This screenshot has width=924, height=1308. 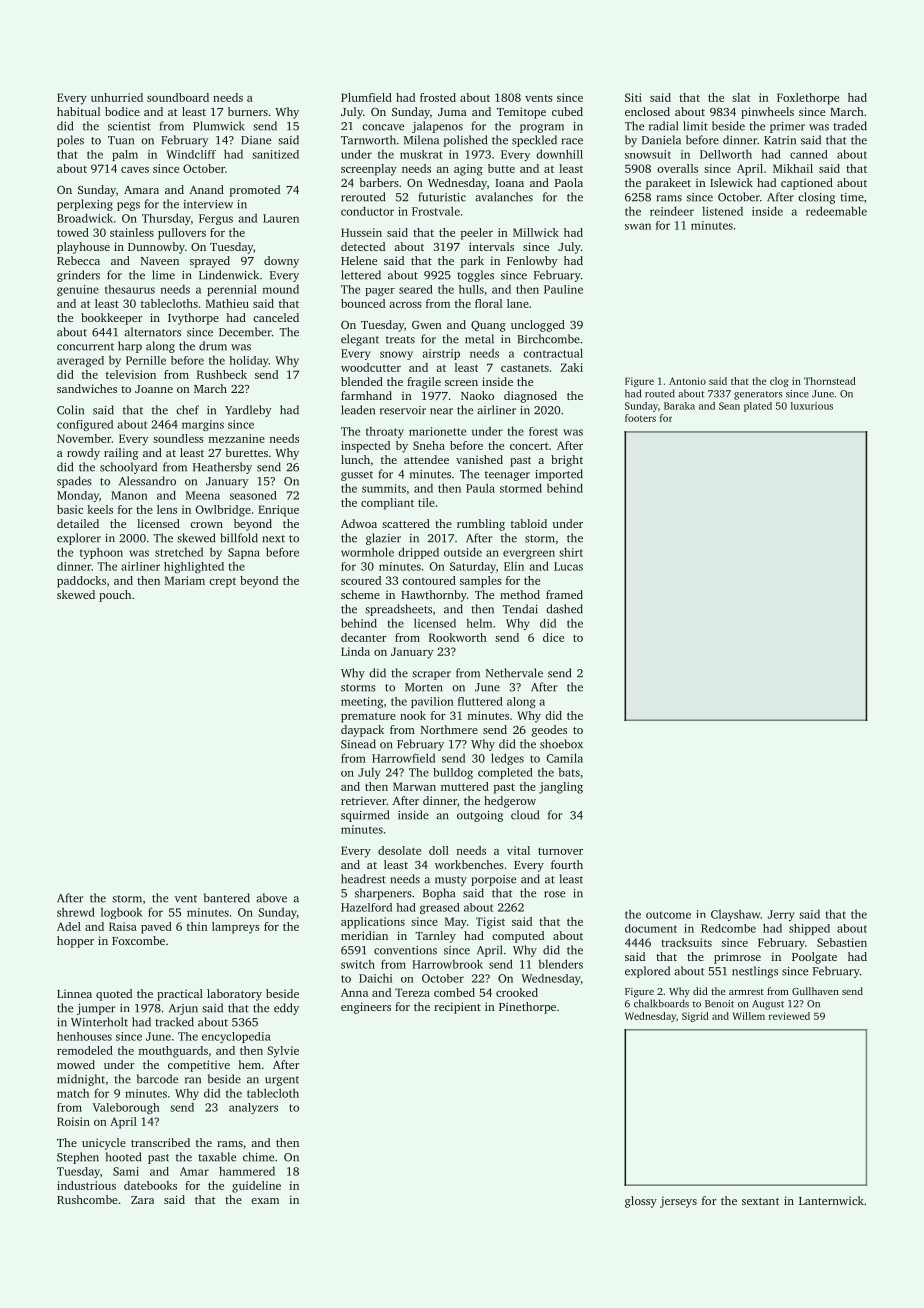 What do you see at coordinates (481, 525) in the screenshot?
I see `rumbling` at bounding box center [481, 525].
